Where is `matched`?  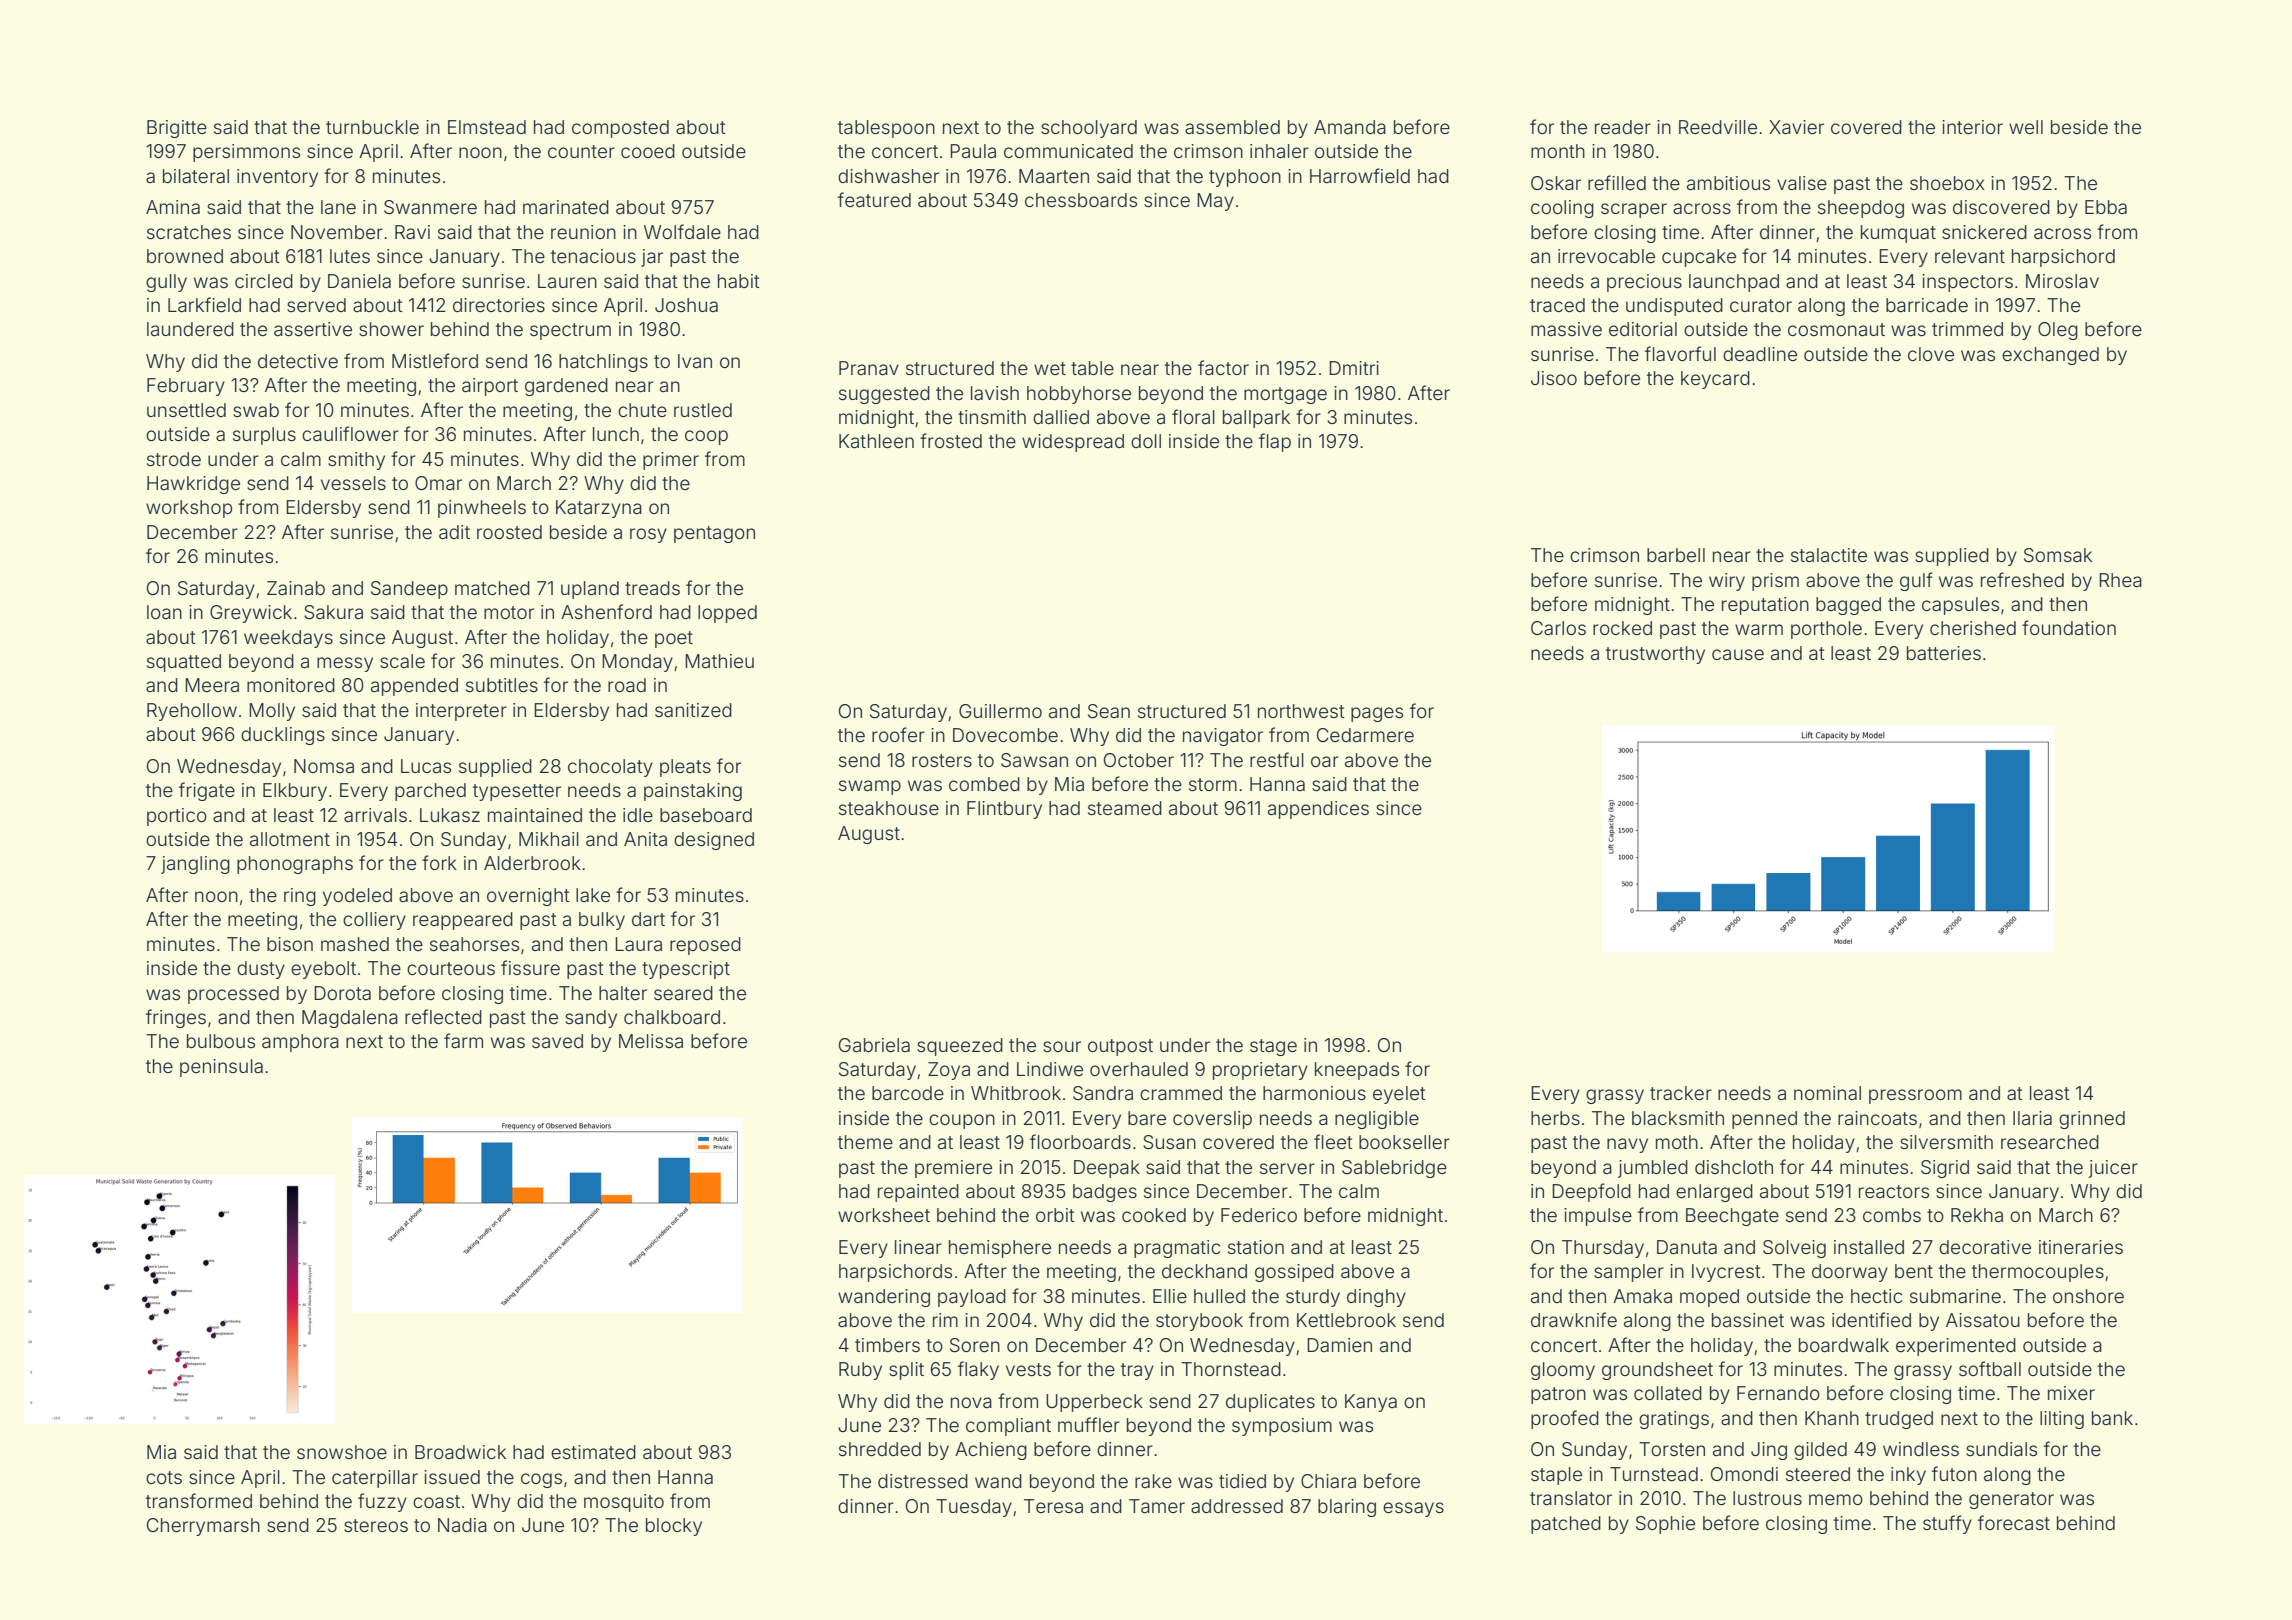 matched is located at coordinates (492, 588).
